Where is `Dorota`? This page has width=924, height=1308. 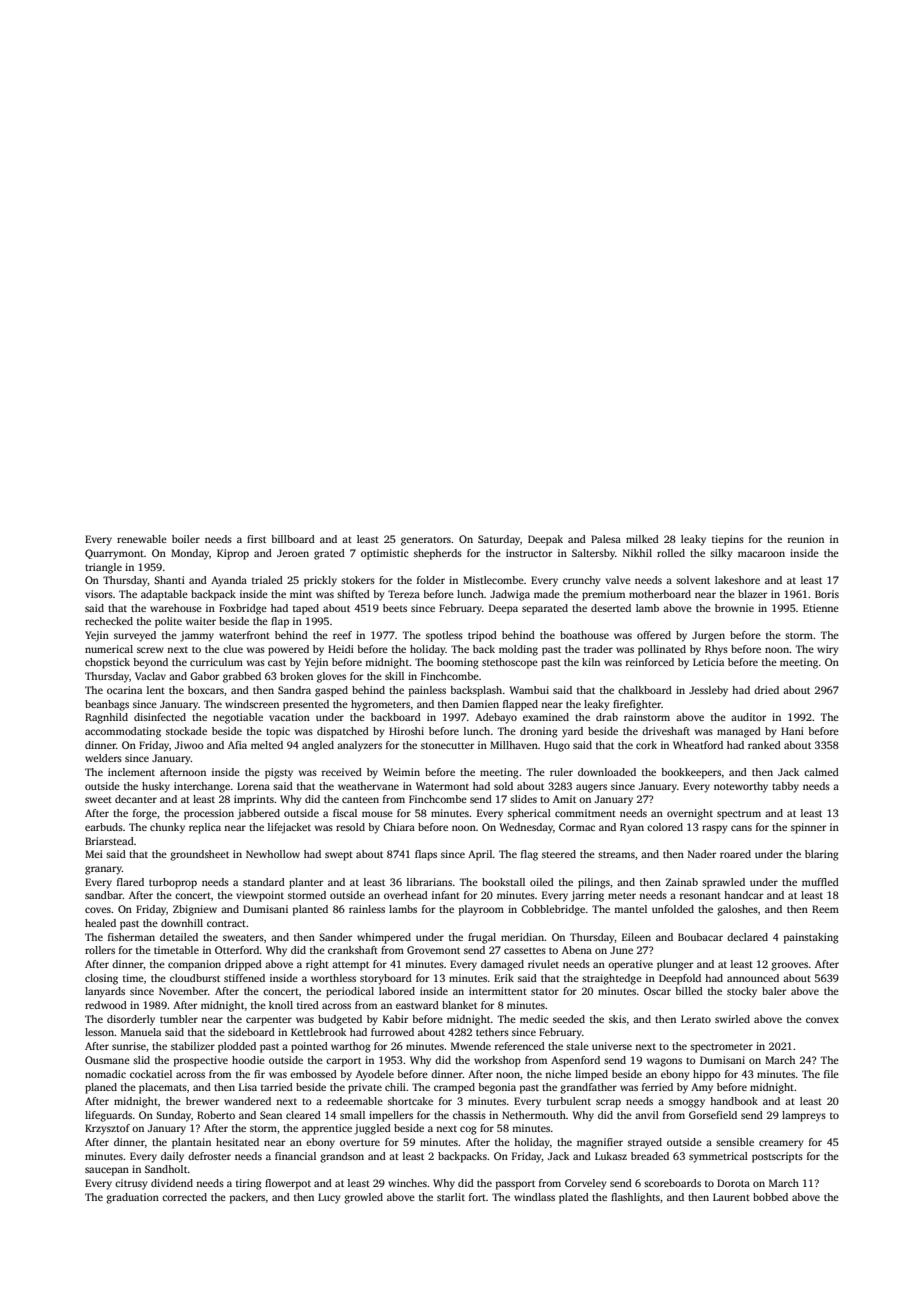 Dorota is located at coordinates (733, 1183).
